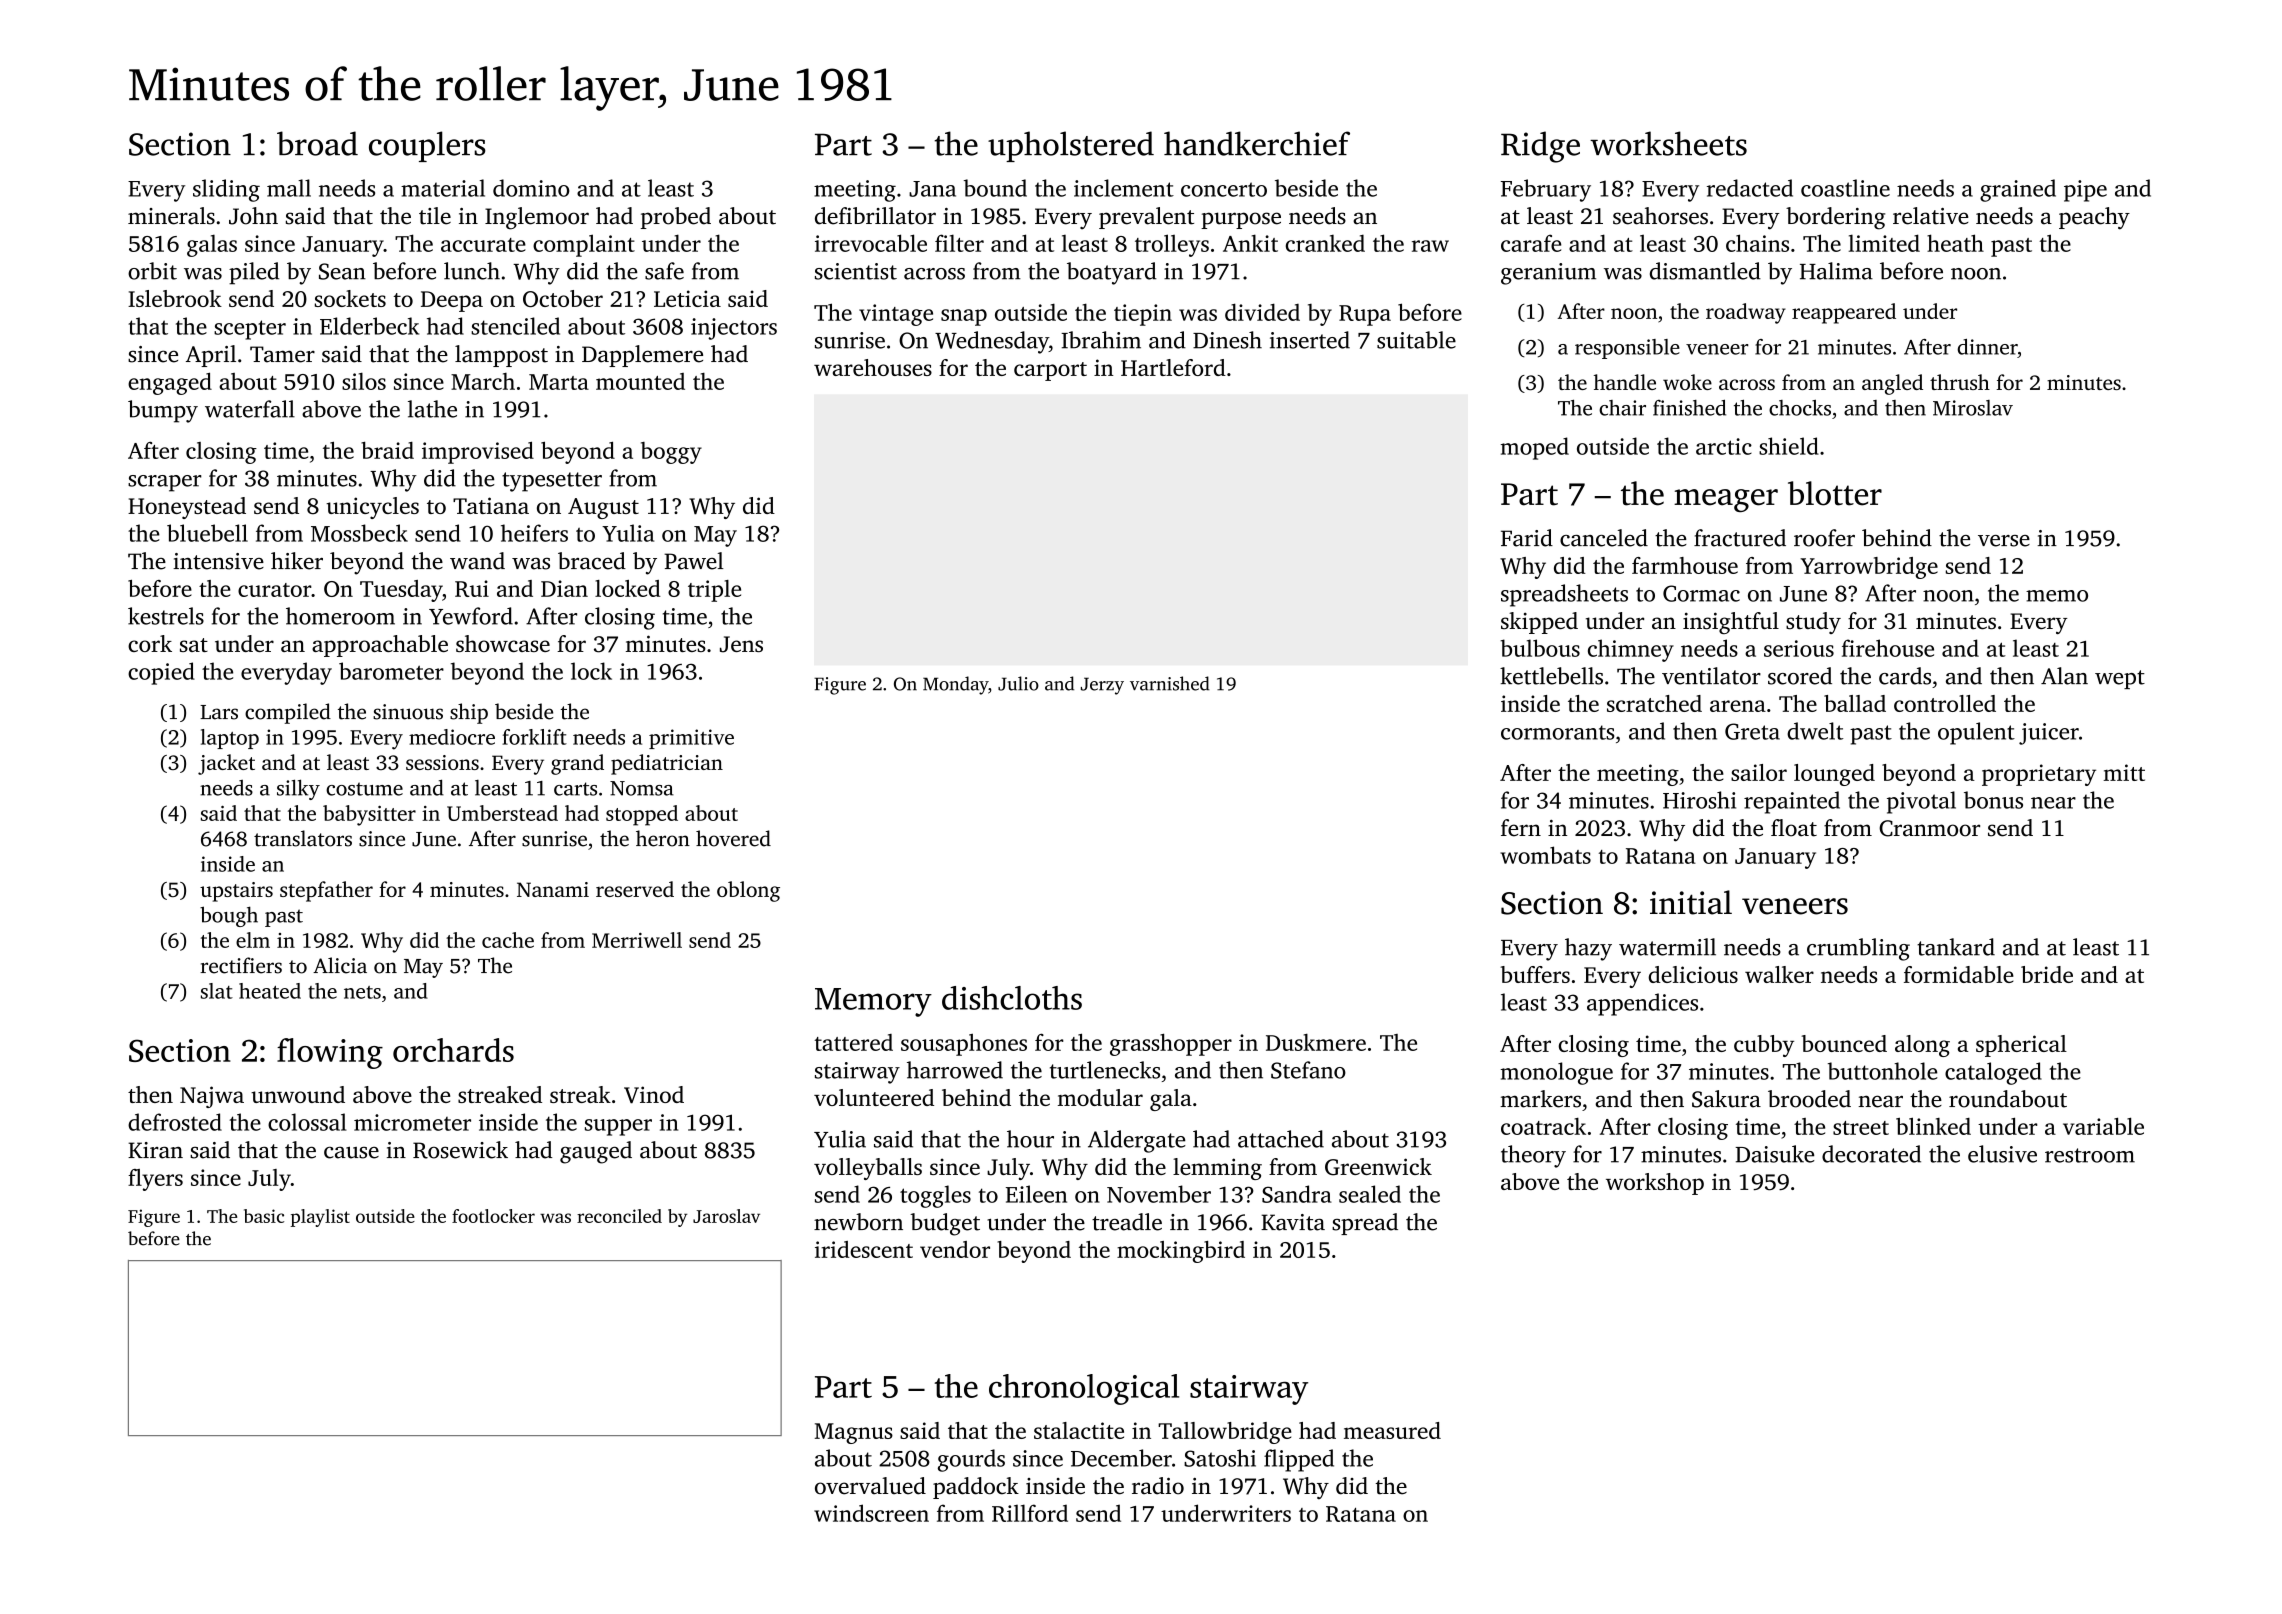 The image size is (2282, 1614). What do you see at coordinates (1668, 143) in the image?
I see `worksheets` at bounding box center [1668, 143].
